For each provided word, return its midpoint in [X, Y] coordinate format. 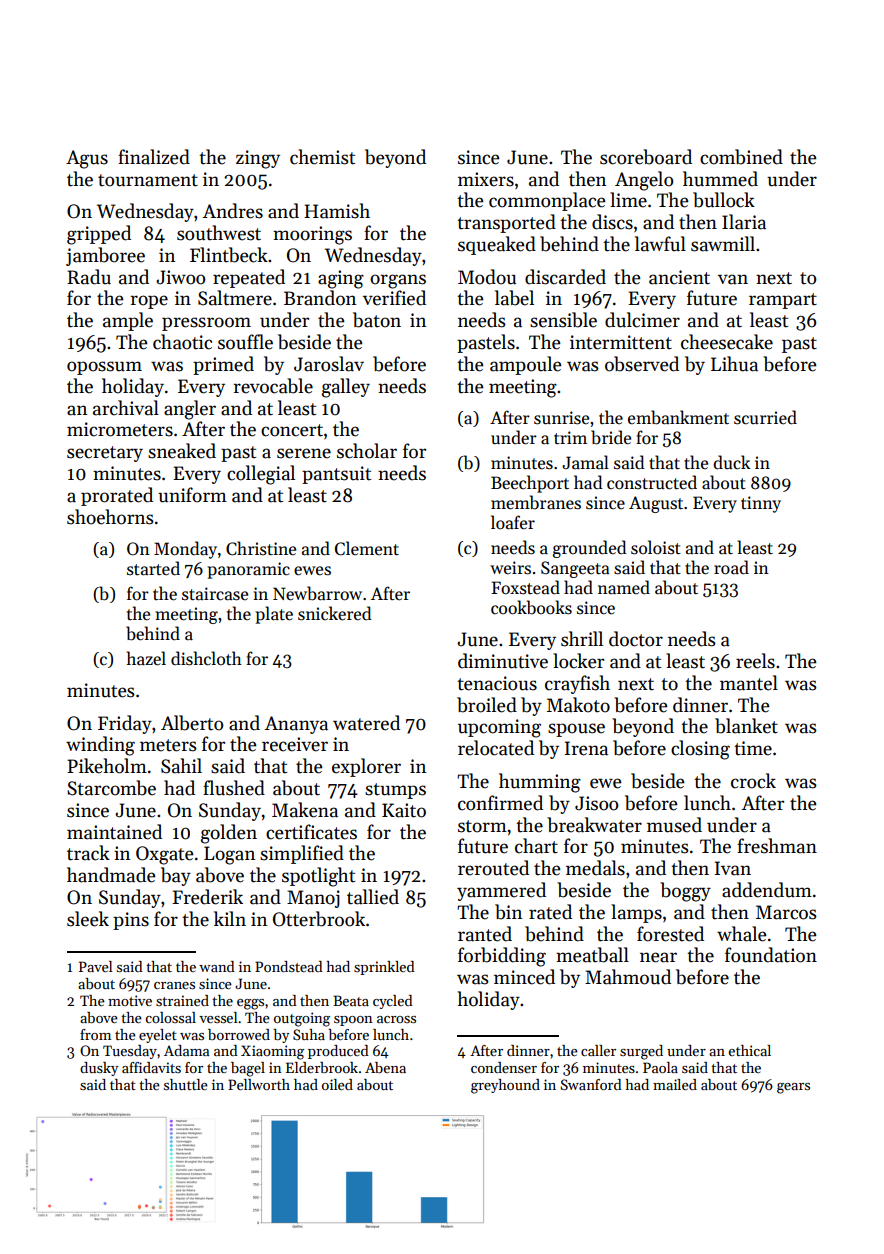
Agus [87, 159]
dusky [99, 1069]
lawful [660, 244]
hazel [146, 658]
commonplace [547, 201]
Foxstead [525, 587]
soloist [656, 547]
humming [540, 783]
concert [292, 430]
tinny [761, 504]
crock [753, 781]
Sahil [181, 766]
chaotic [182, 342]
